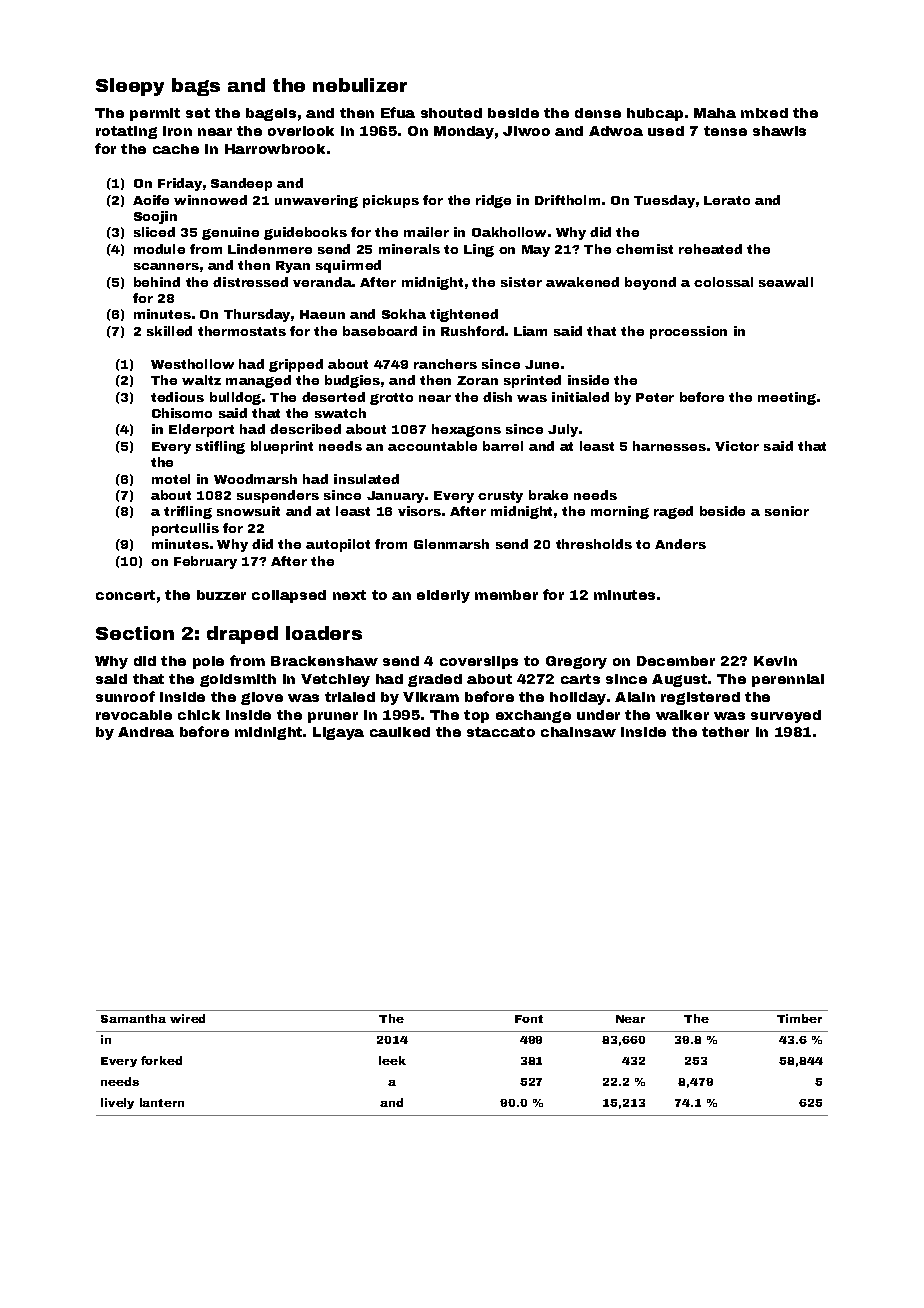 The width and height of the screenshot is (924, 1308). I want to click on wired, so click(187, 1018).
